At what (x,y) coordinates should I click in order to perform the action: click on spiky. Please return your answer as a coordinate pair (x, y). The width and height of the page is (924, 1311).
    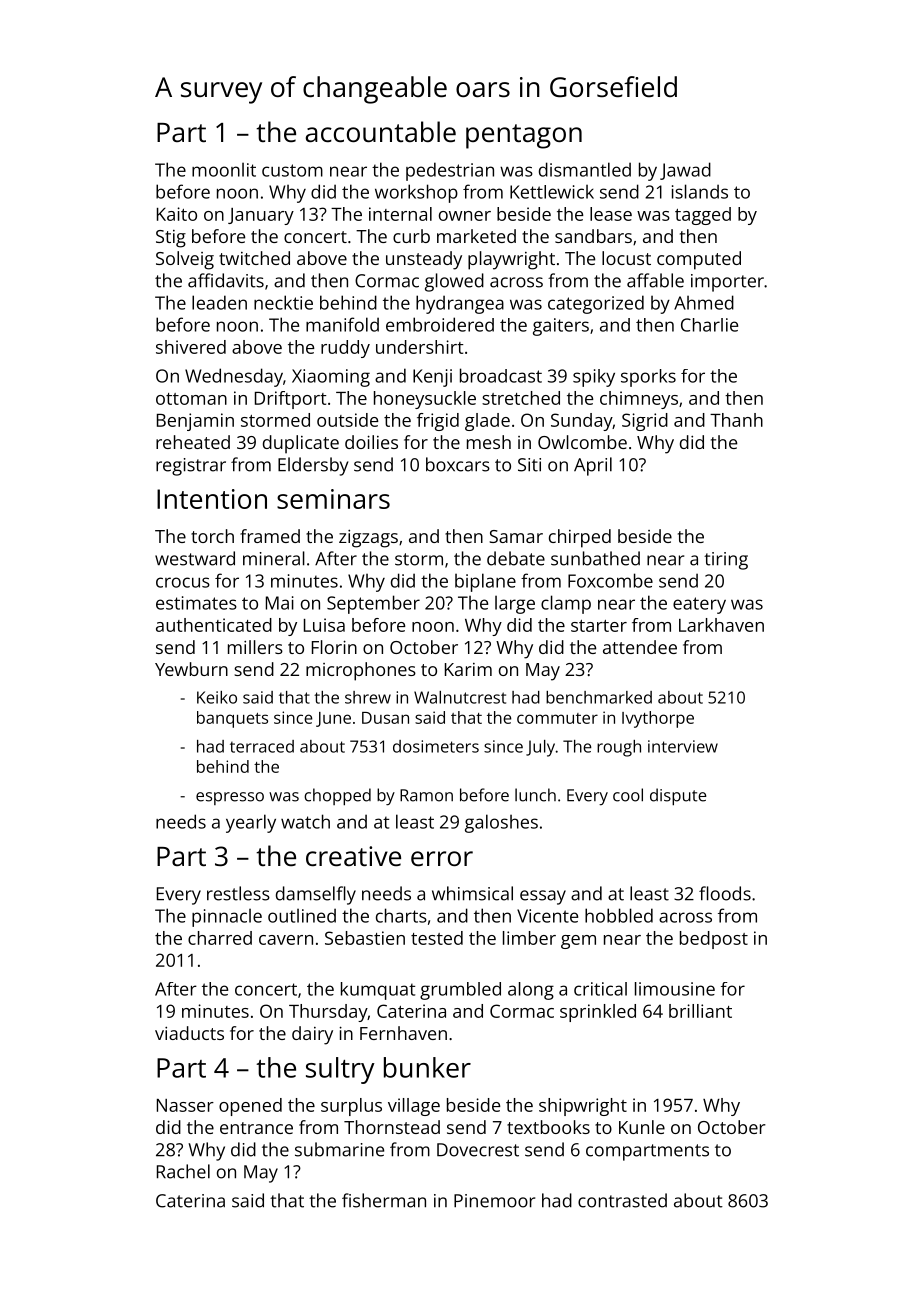
    Looking at the image, I should click on (594, 378).
